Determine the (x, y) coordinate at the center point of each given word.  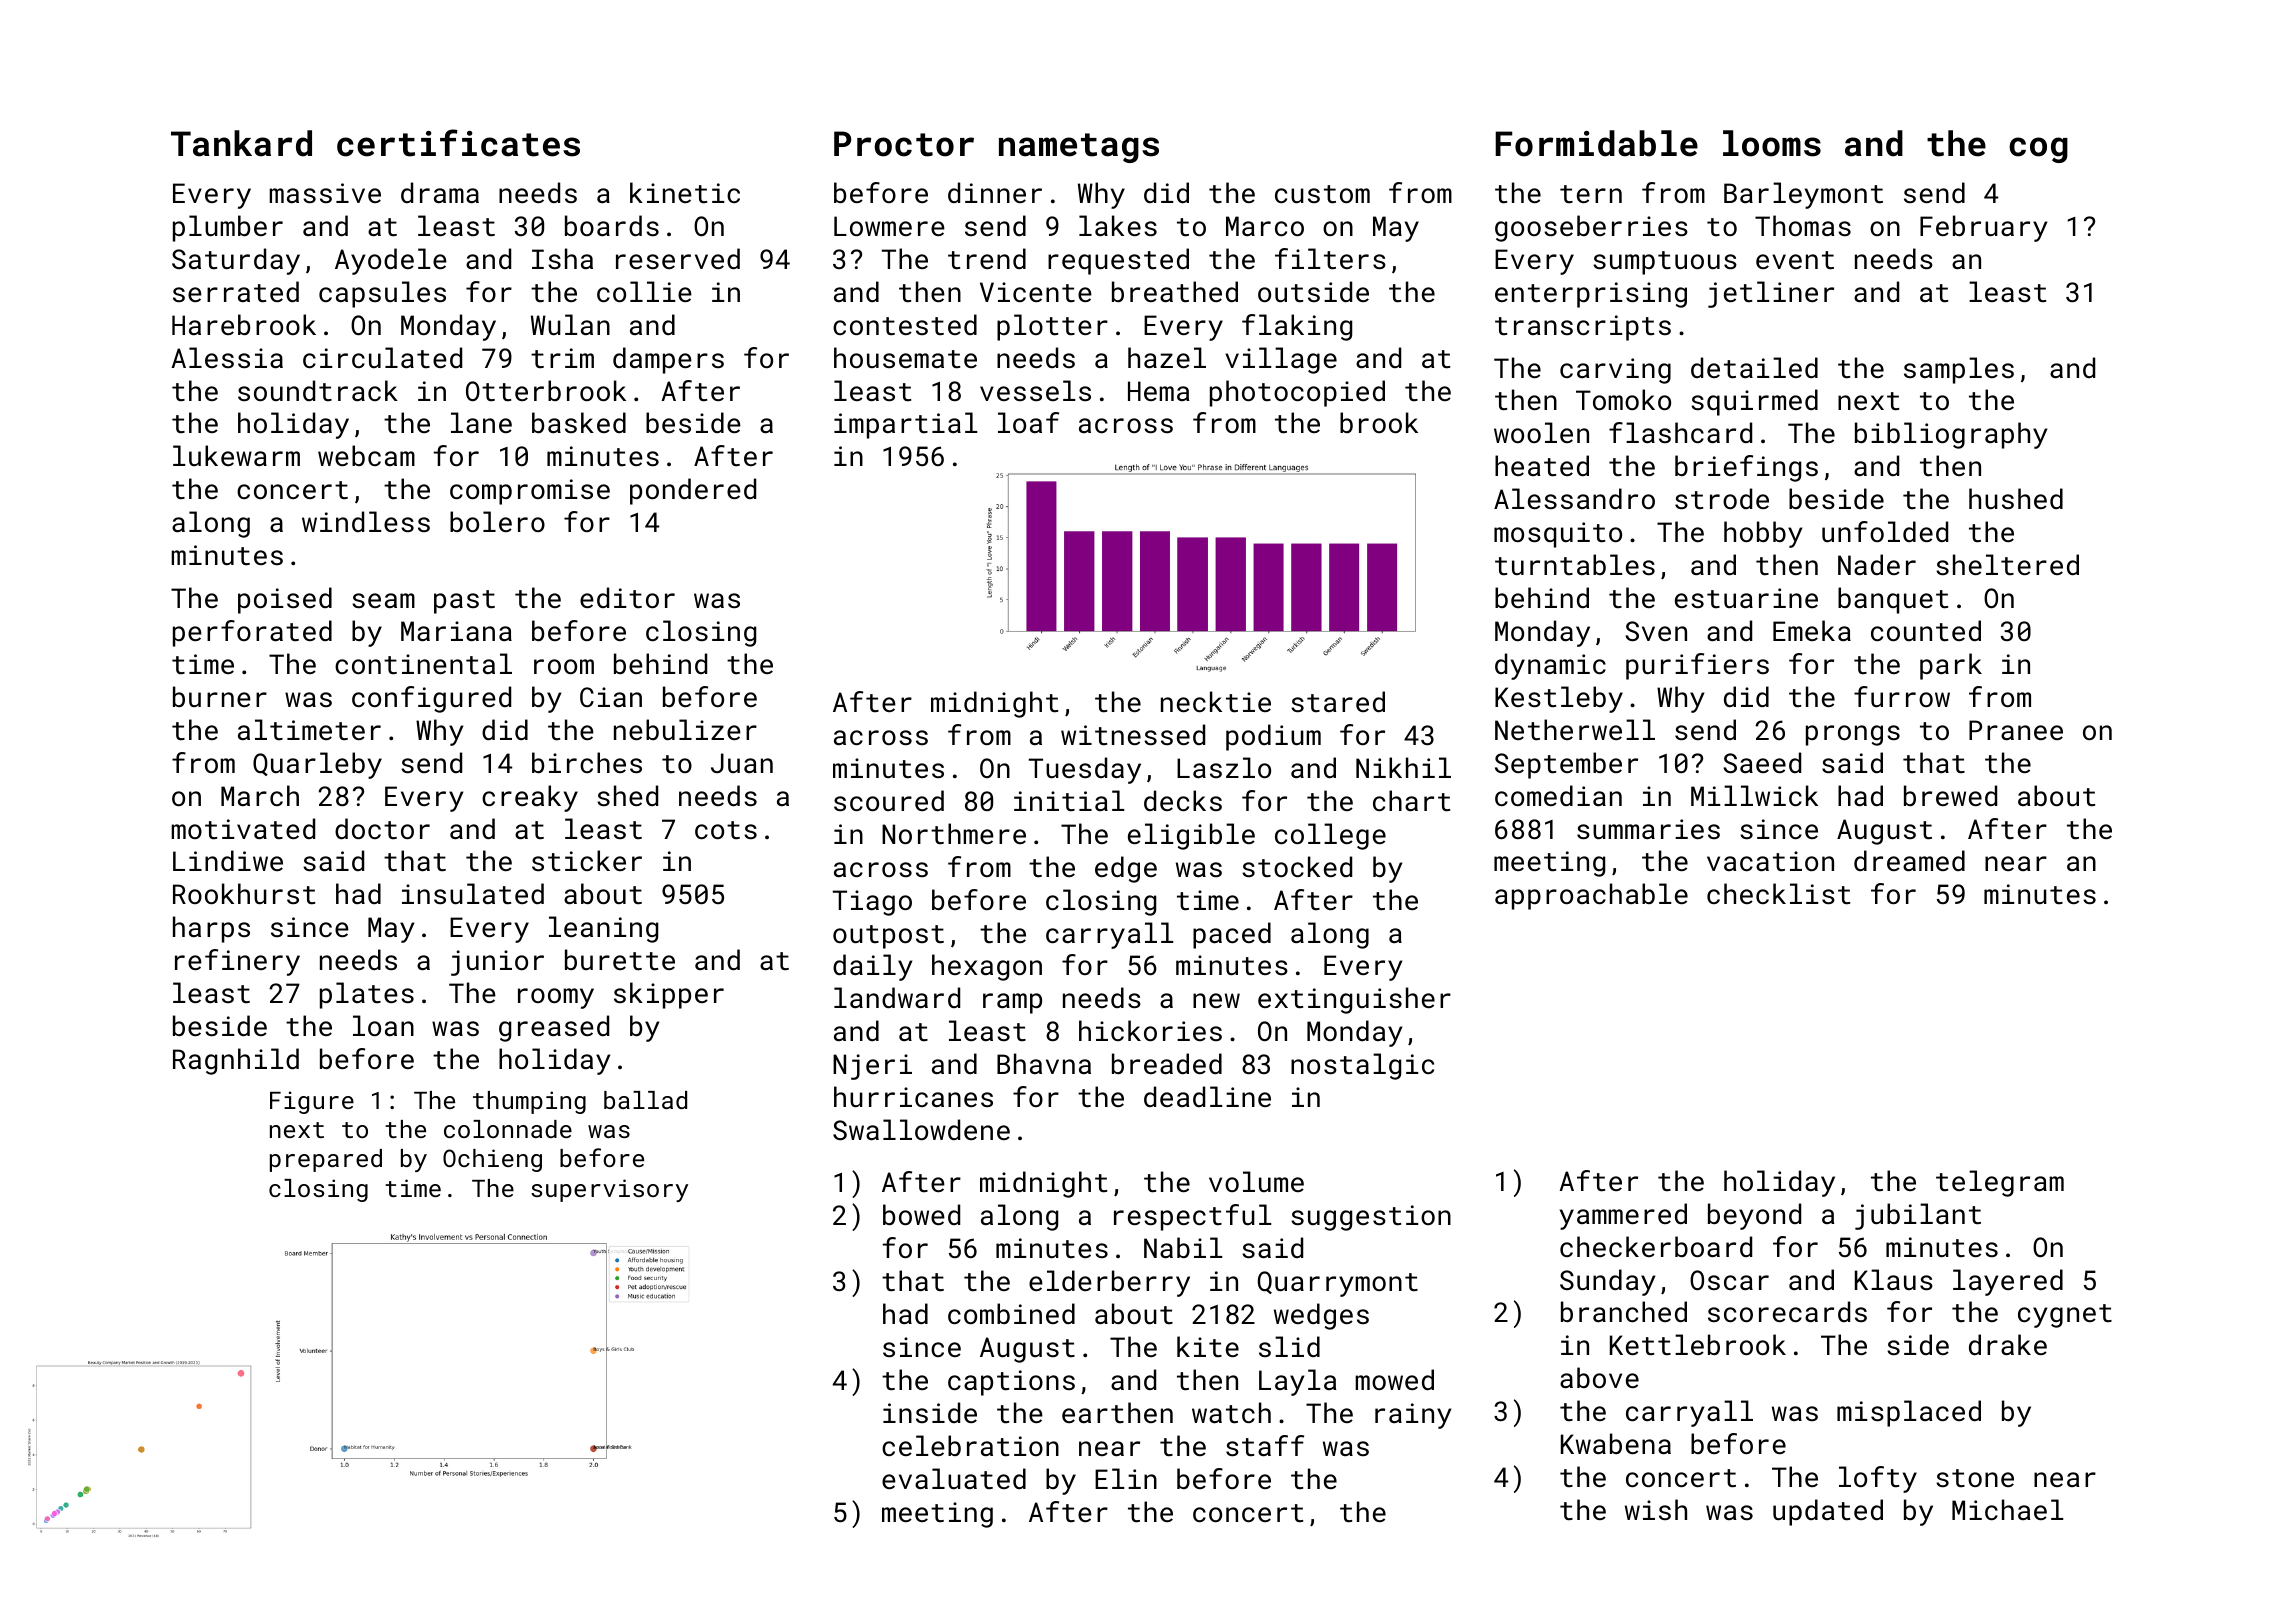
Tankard (241, 143)
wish (1656, 1509)
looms (1772, 143)
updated (1828, 1512)
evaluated (954, 1478)
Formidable (1596, 143)
